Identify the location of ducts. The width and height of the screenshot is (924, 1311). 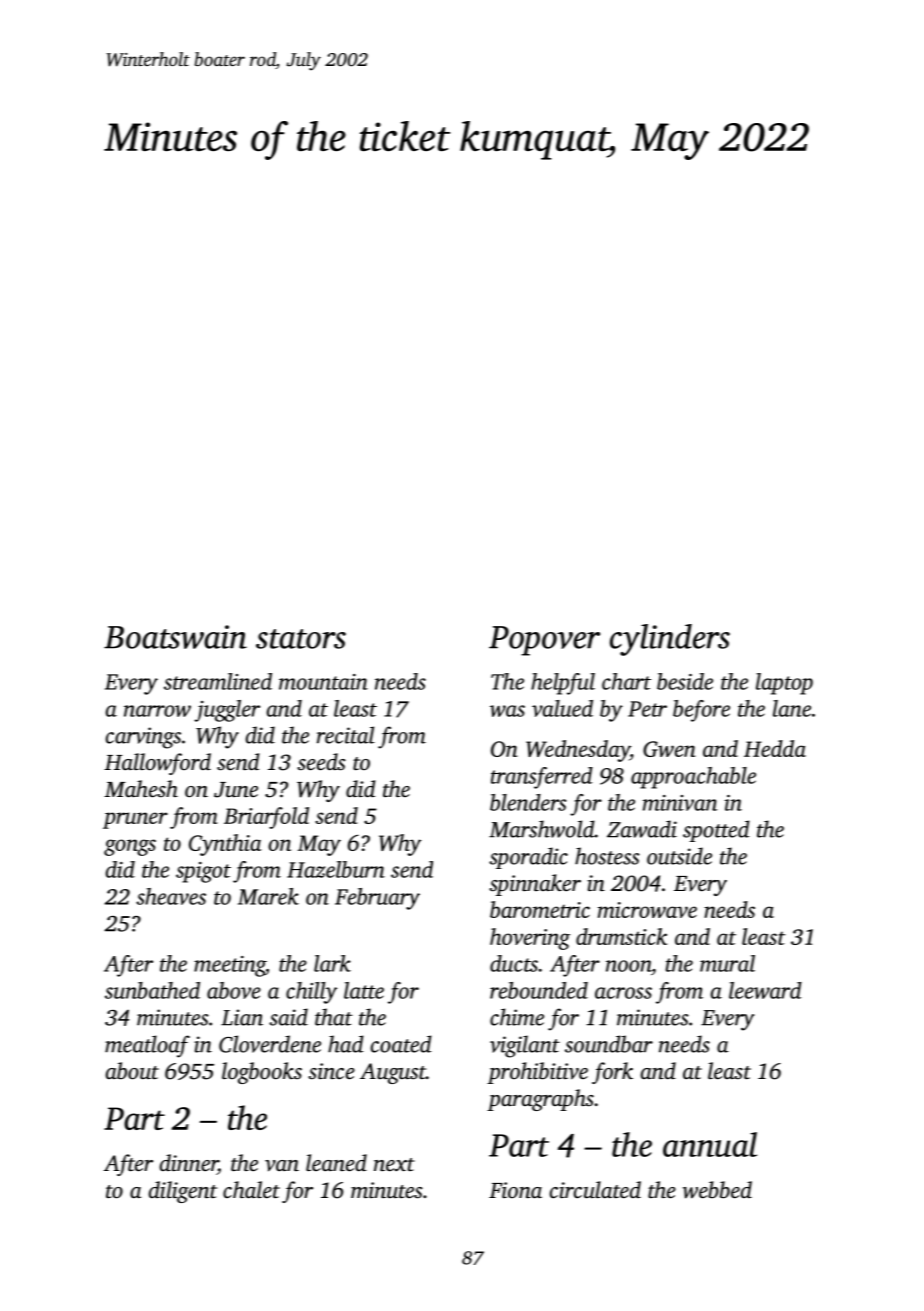
(514, 963).
